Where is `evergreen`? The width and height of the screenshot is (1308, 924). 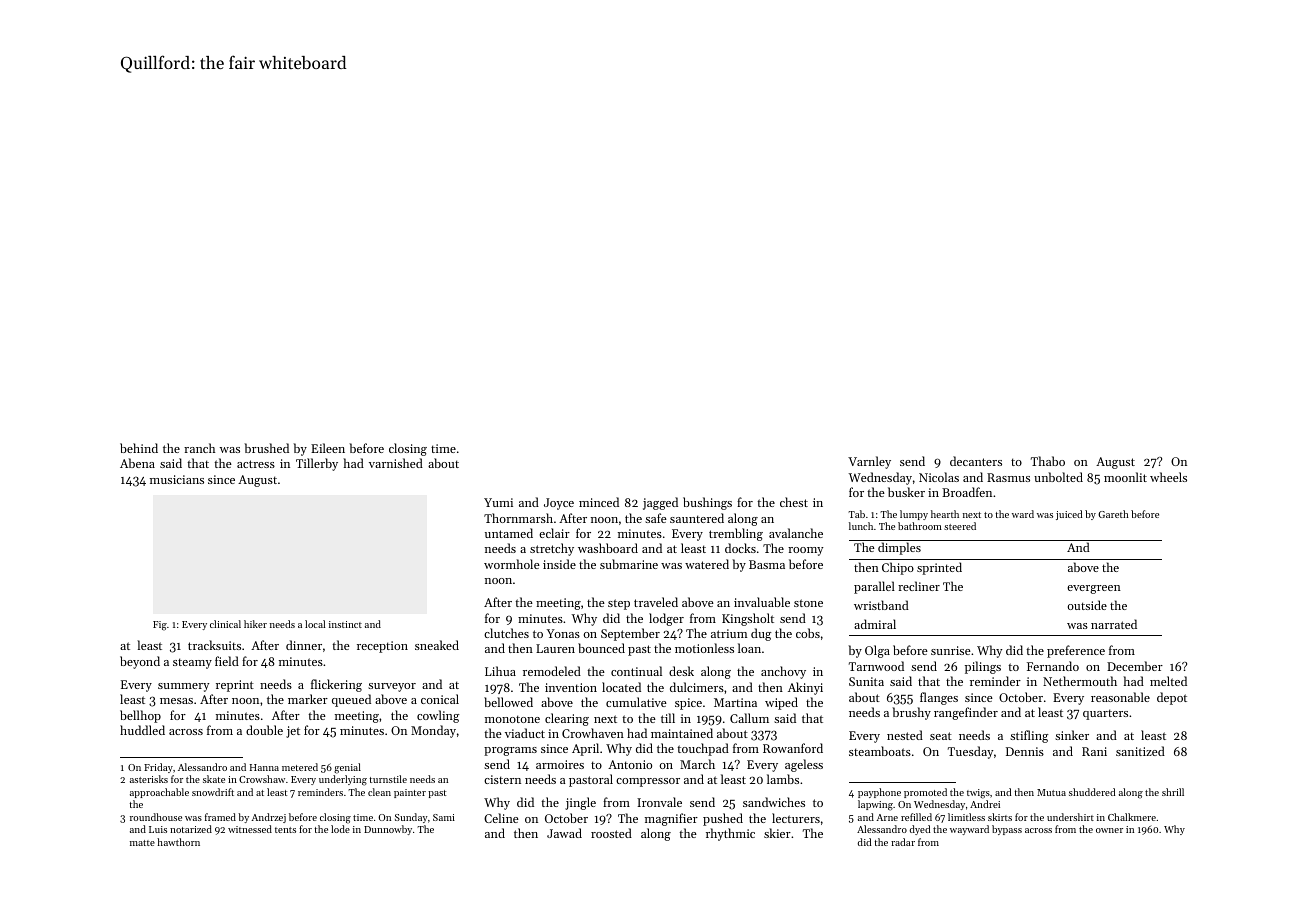
evergreen is located at coordinates (1094, 589).
